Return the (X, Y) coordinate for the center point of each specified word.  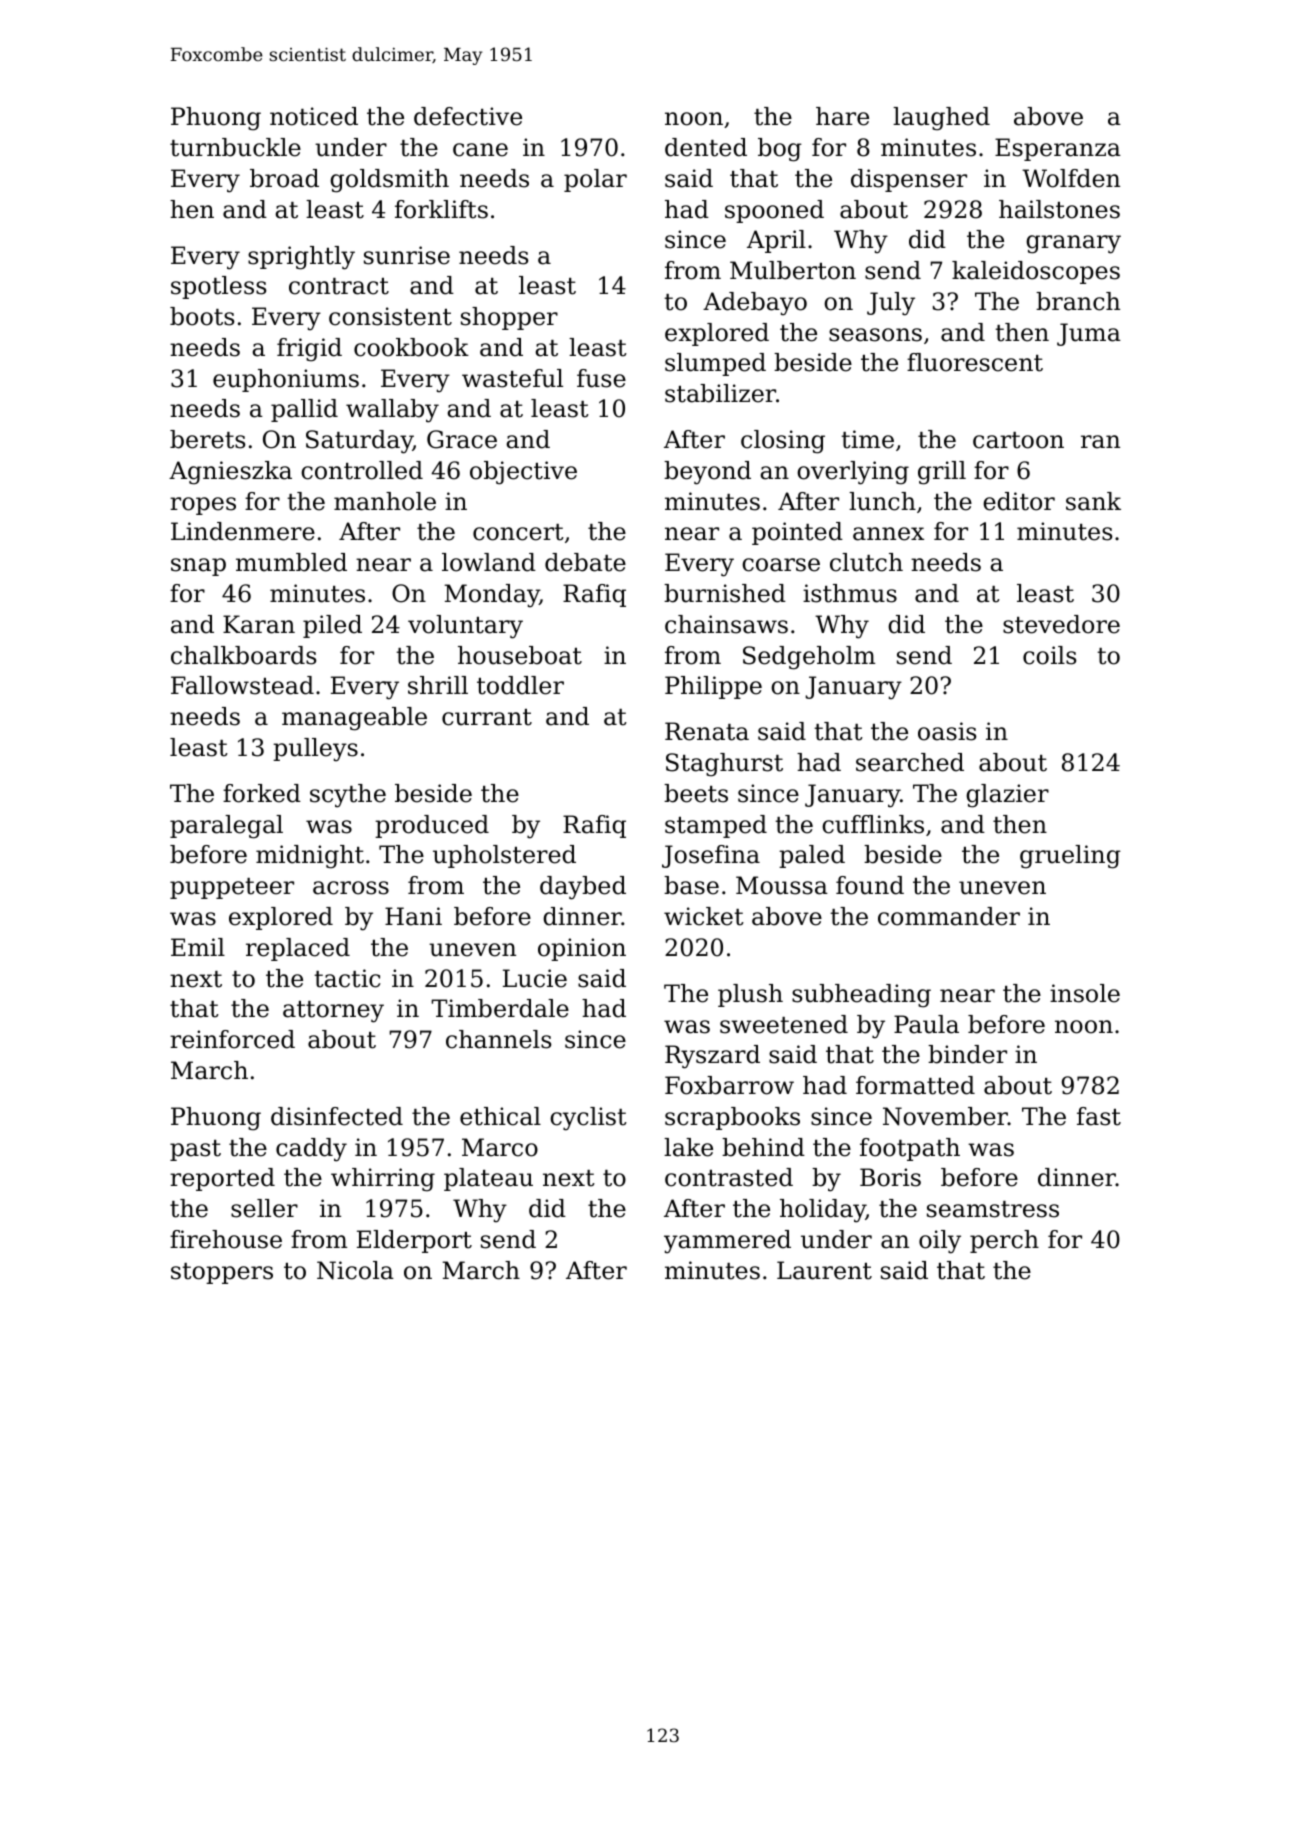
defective (468, 116)
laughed (941, 119)
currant (487, 717)
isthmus (850, 593)
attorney (333, 1012)
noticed (314, 116)
